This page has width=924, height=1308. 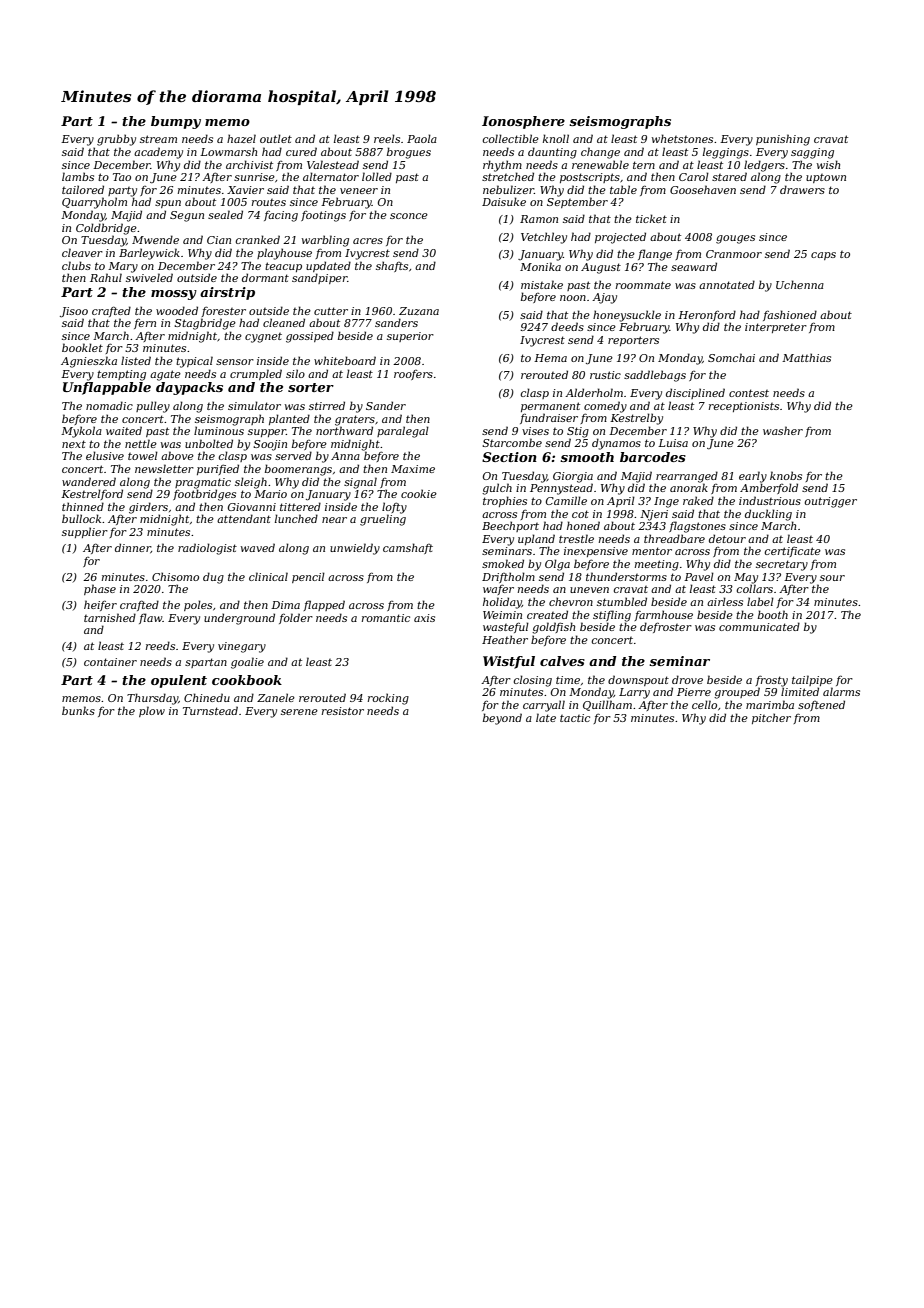 I want to click on Turnstead, so click(x=210, y=710).
